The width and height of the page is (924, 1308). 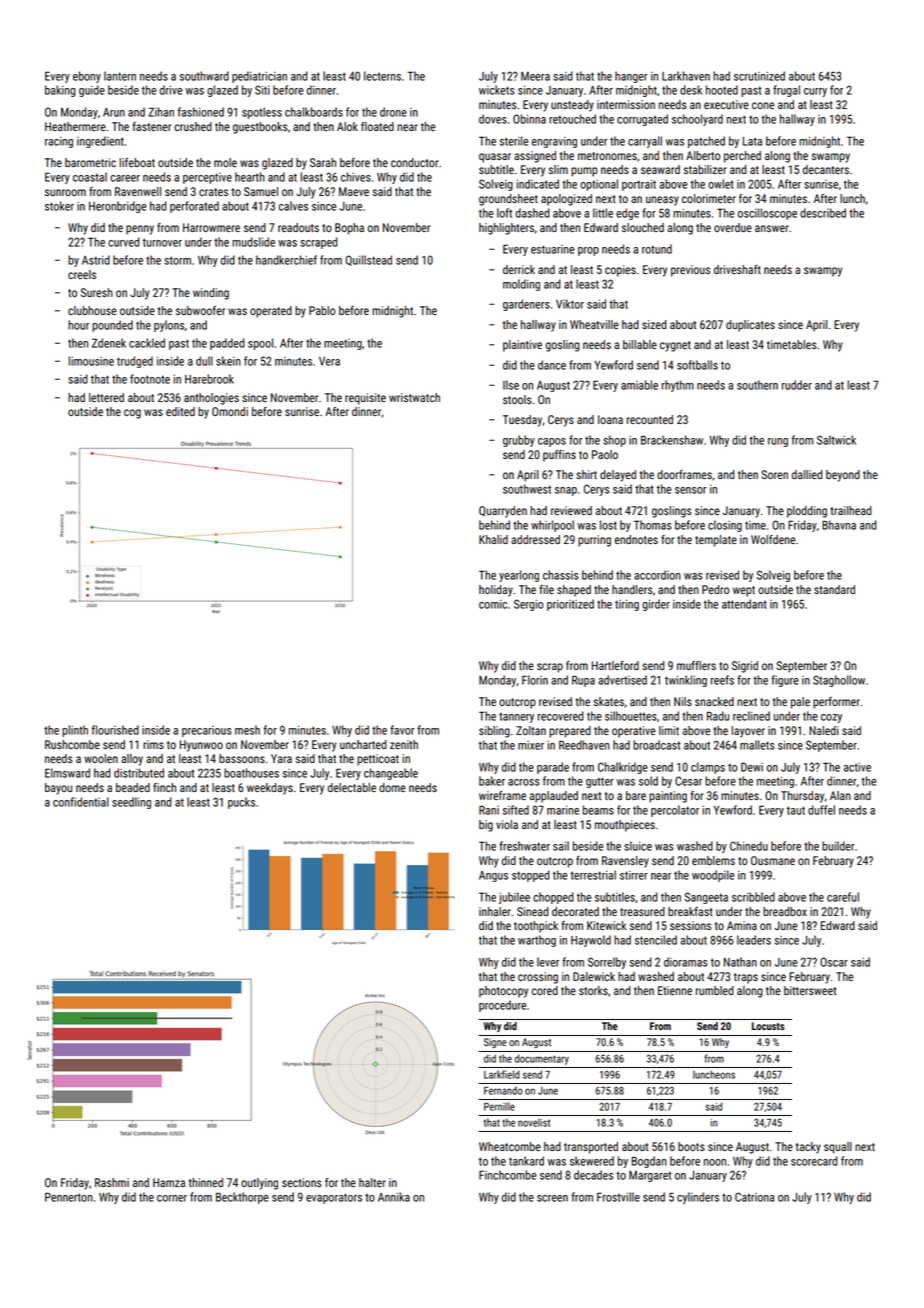 I want to click on Pennerton, so click(x=69, y=1197).
